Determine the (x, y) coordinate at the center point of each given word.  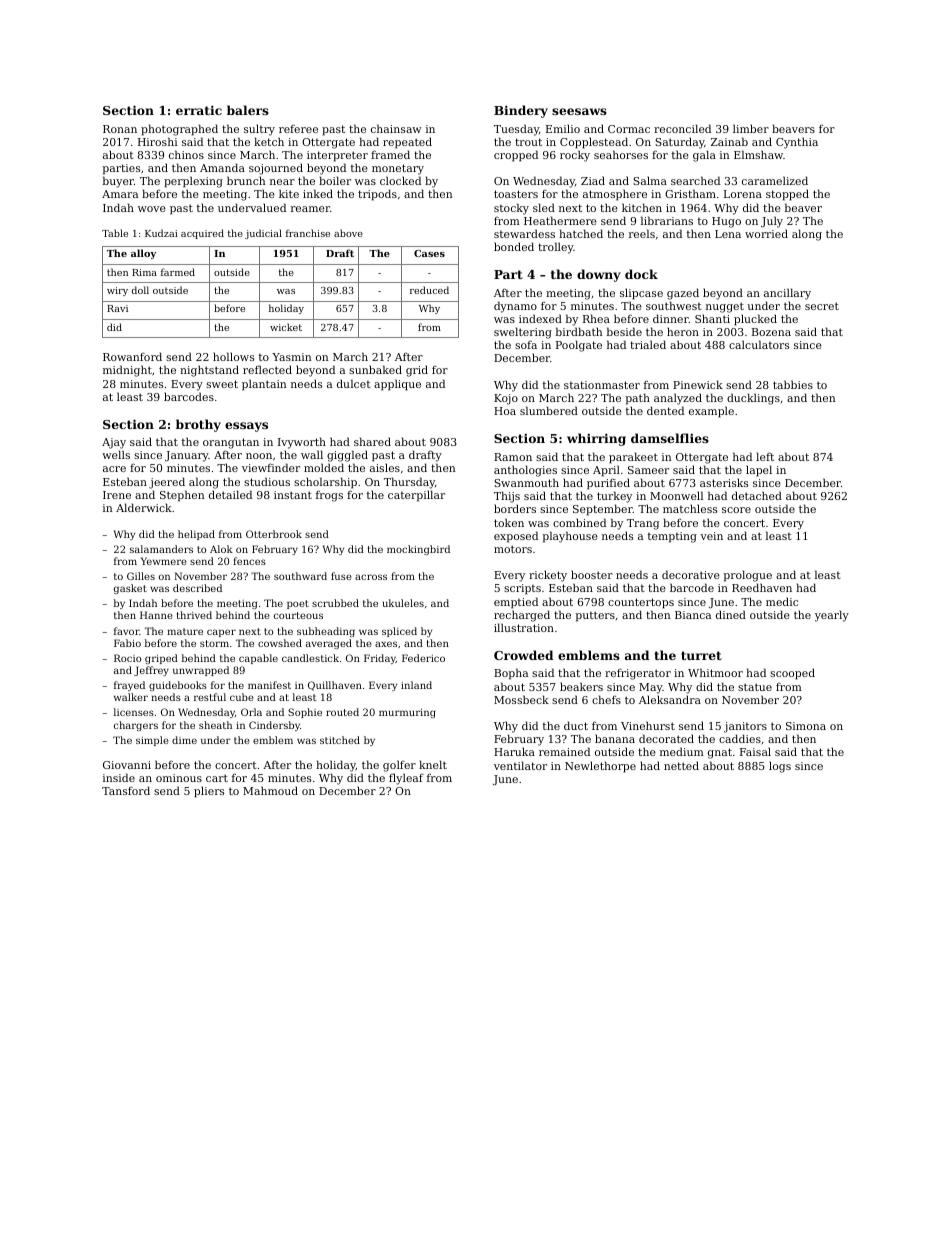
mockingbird (418, 550)
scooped (792, 674)
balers (248, 110)
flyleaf (406, 779)
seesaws (579, 111)
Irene (117, 495)
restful (210, 697)
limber (751, 128)
